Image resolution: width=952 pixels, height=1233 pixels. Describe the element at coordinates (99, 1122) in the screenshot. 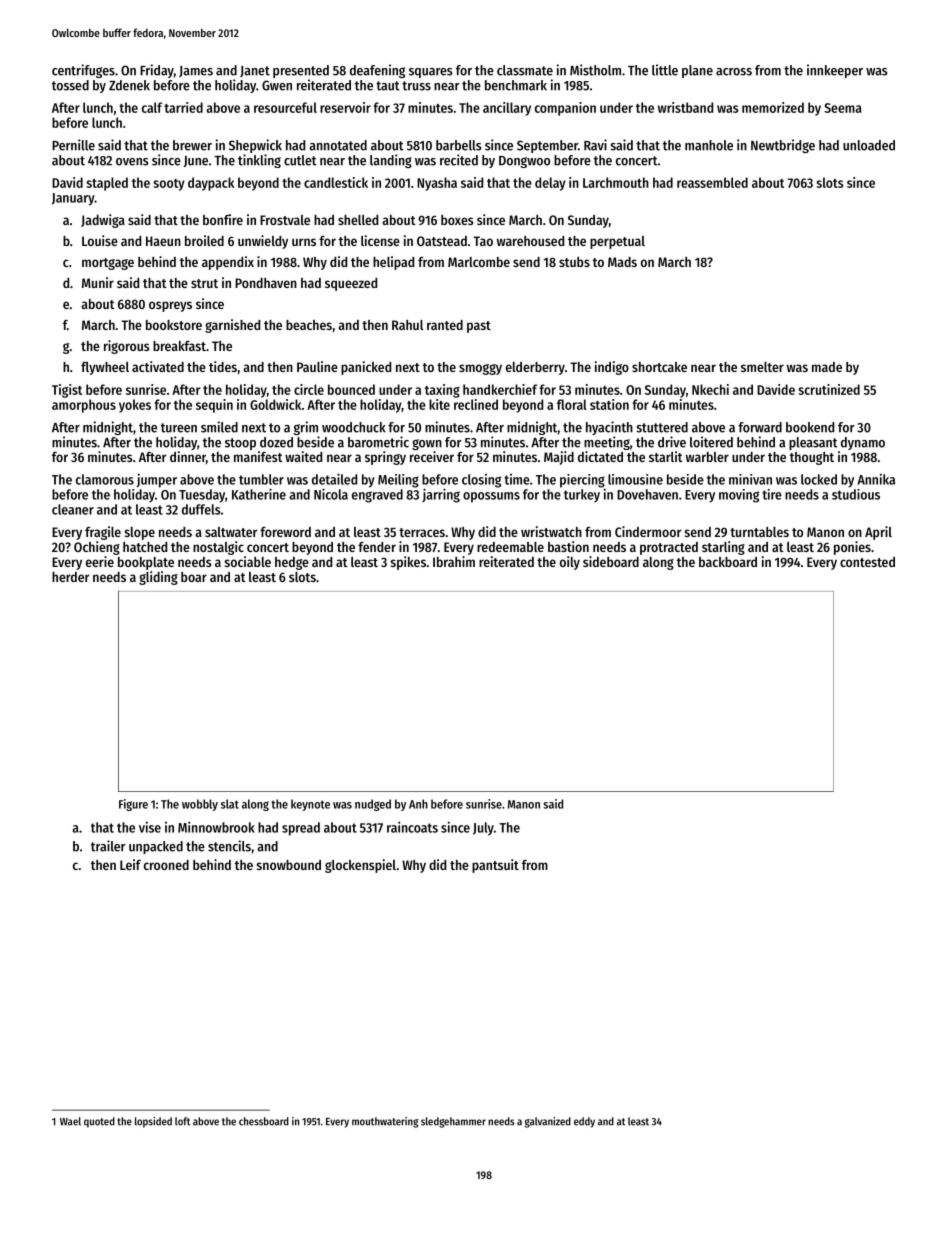

I see `quoted` at that location.
